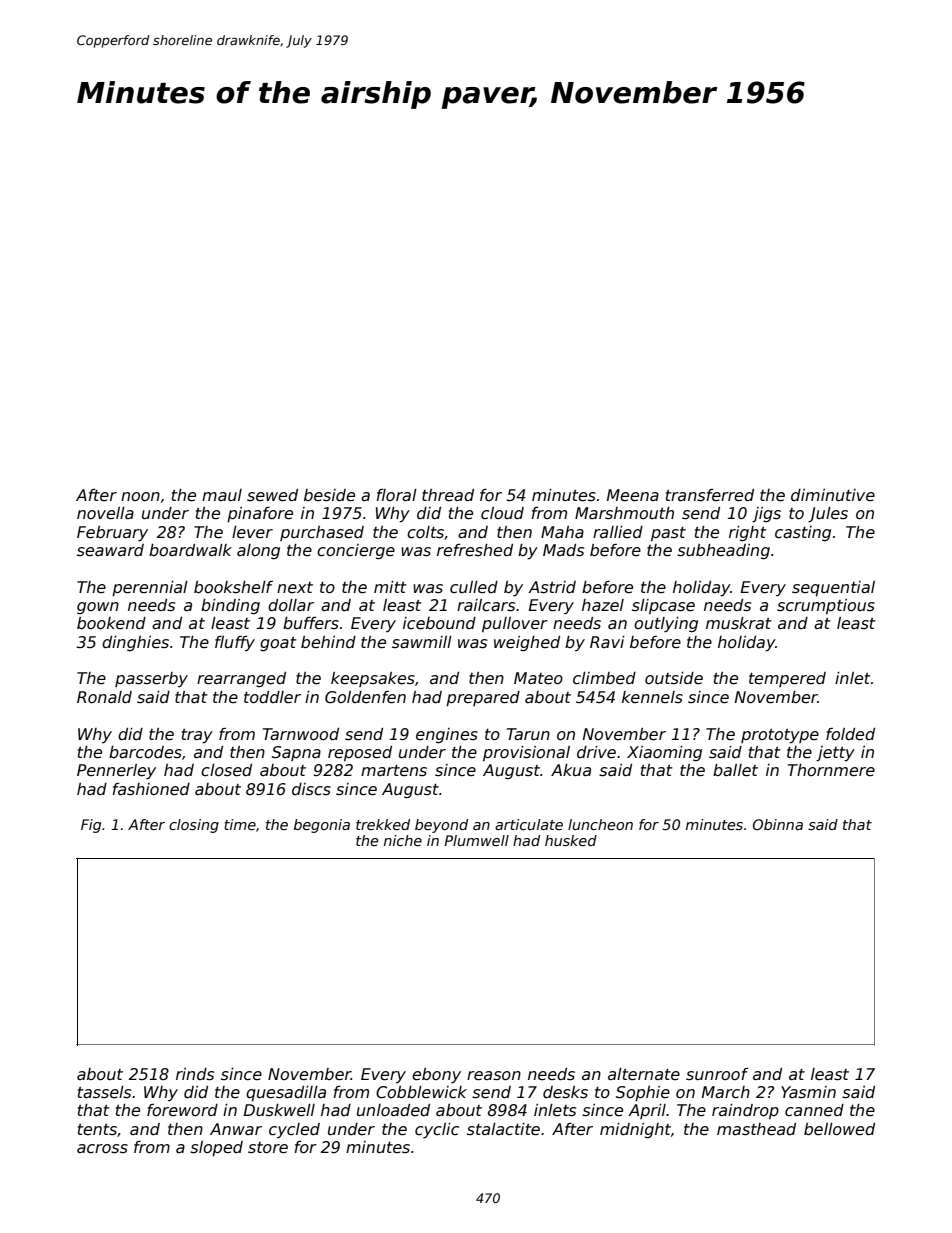 The height and width of the document is (1233, 952). What do you see at coordinates (437, 1130) in the document?
I see `cyclic` at bounding box center [437, 1130].
